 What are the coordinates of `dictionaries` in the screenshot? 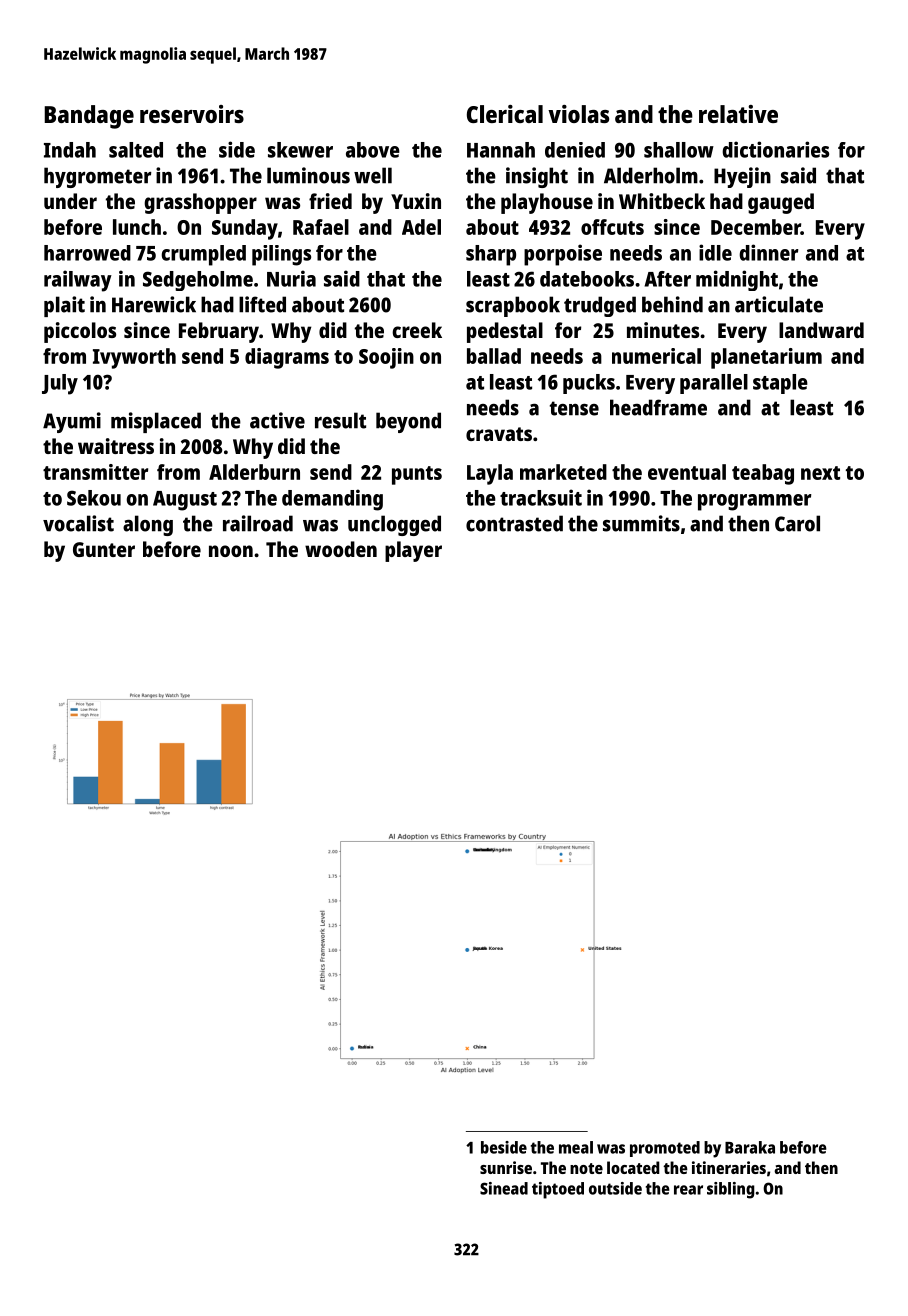 It's located at (775, 149).
